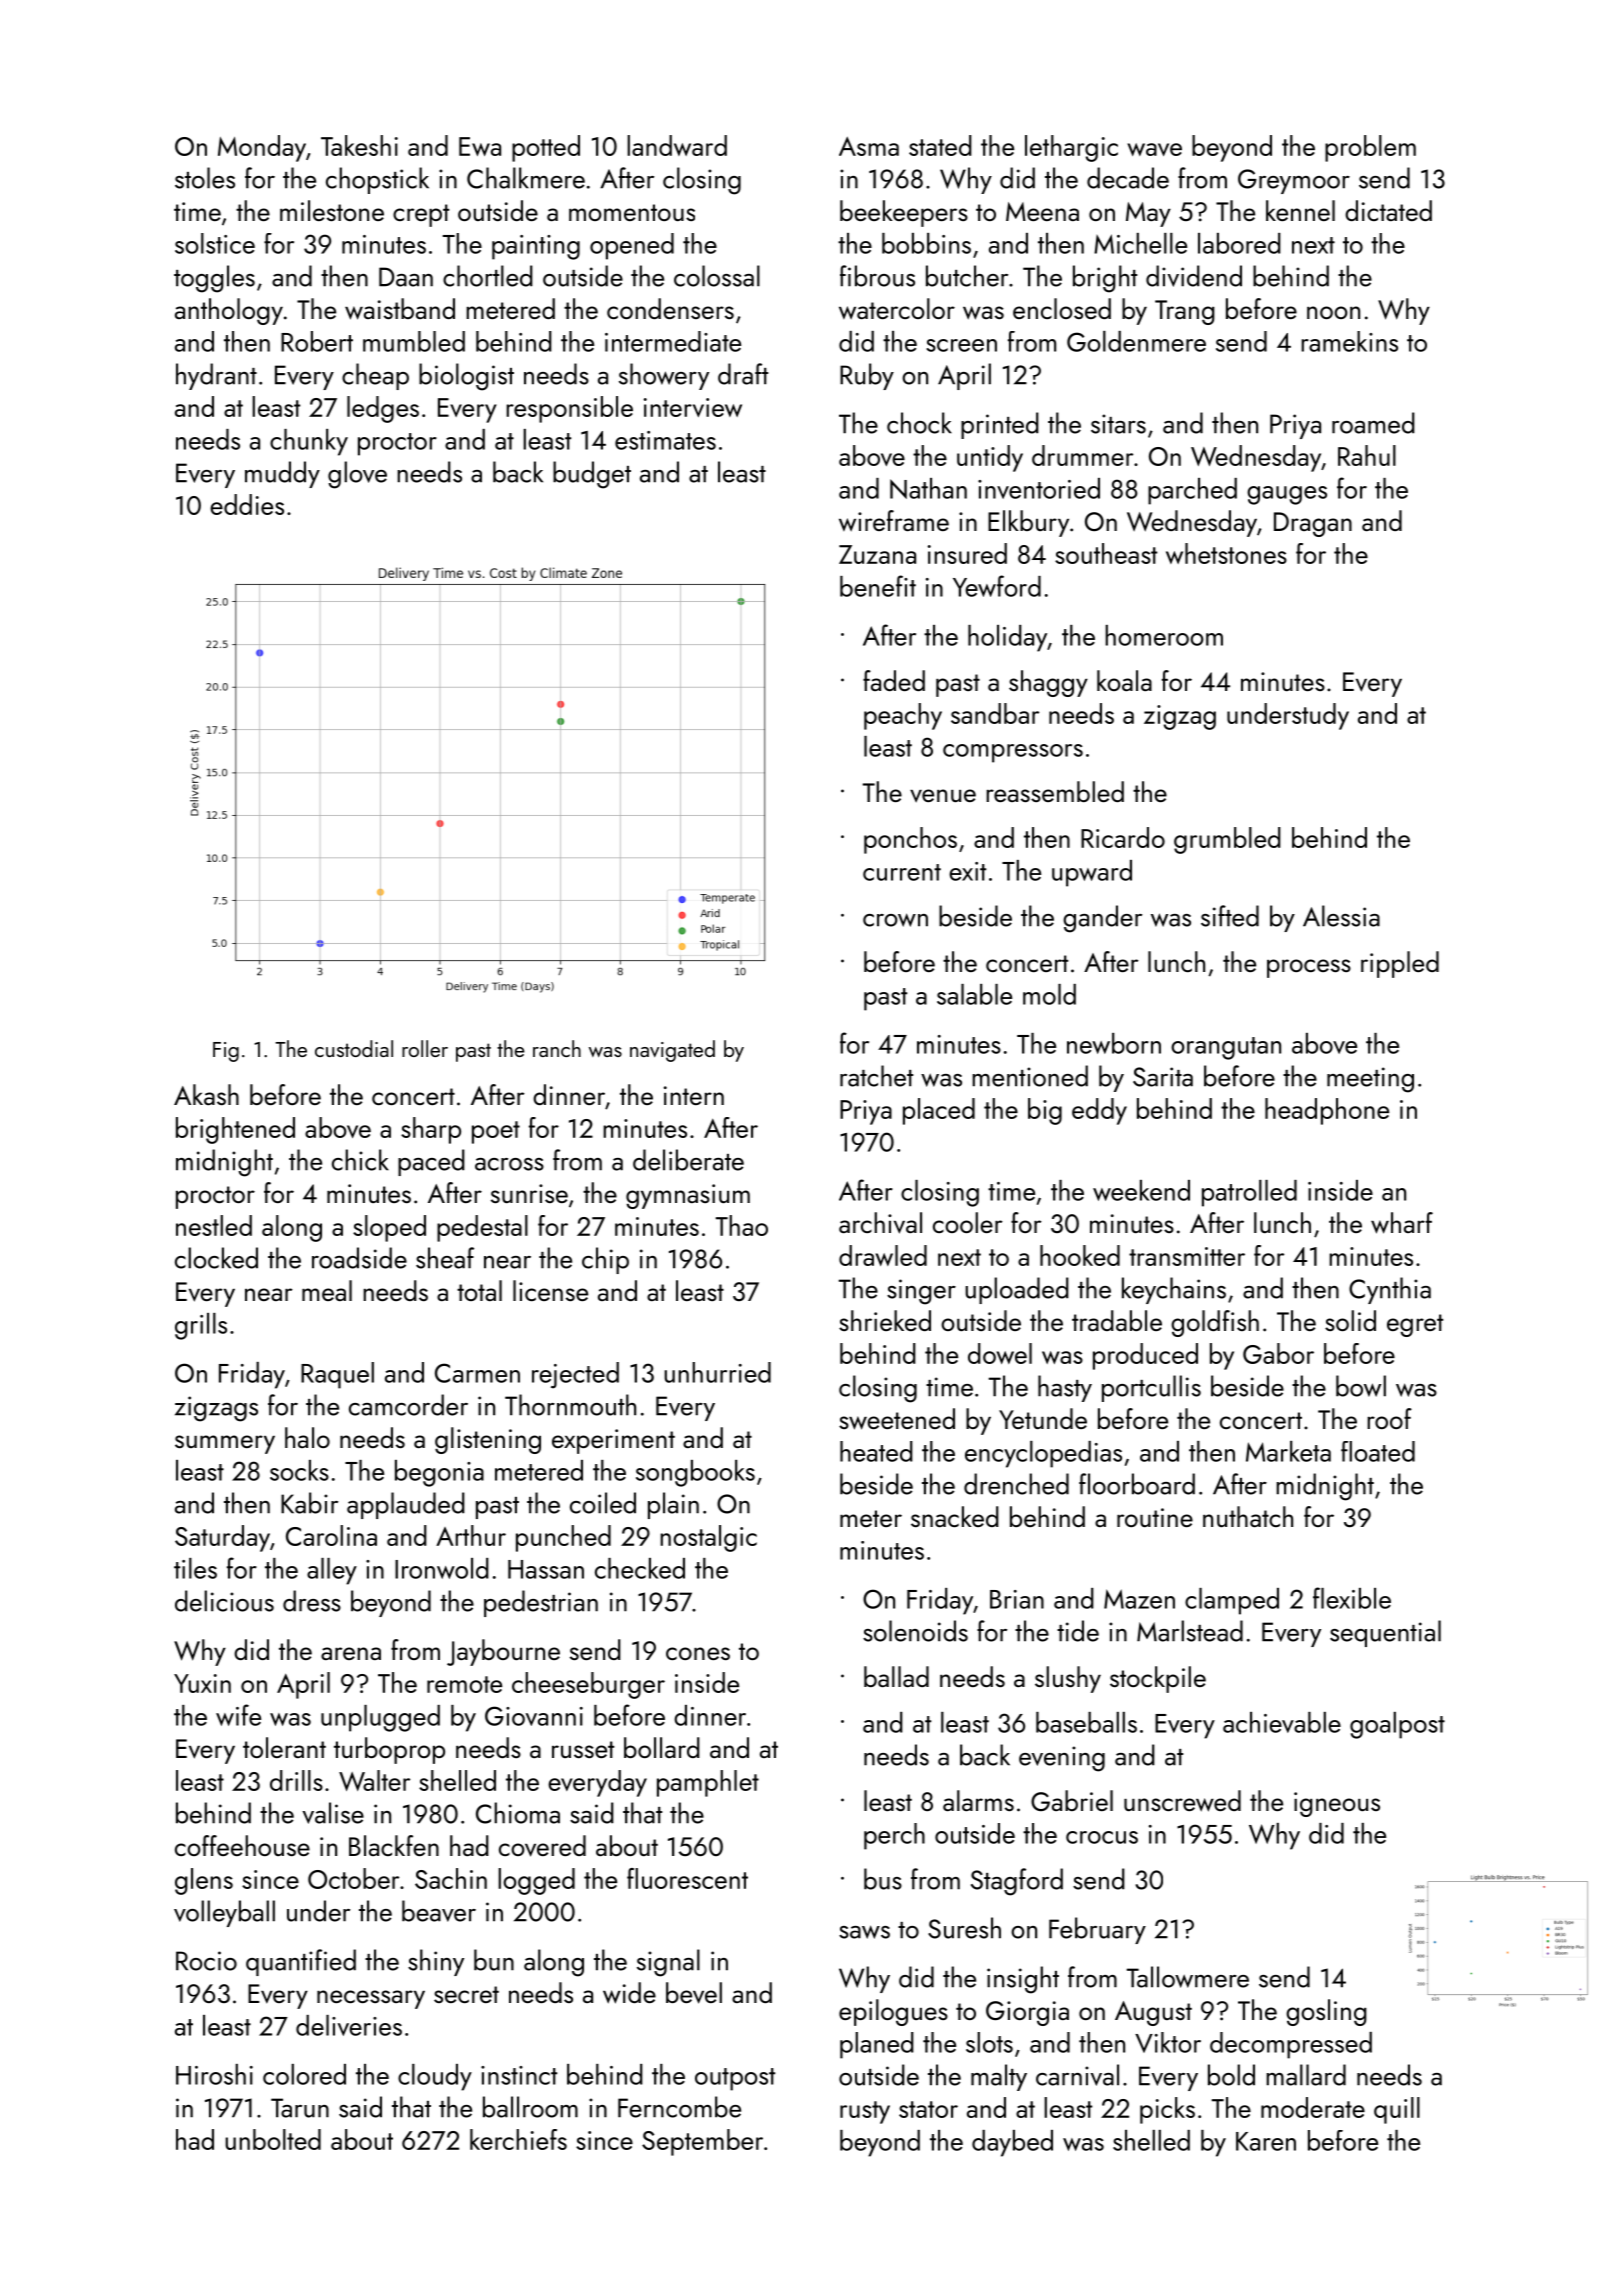 This image has height=2292, width=1620. Describe the element at coordinates (536, 1881) in the image. I see `logged` at that location.
